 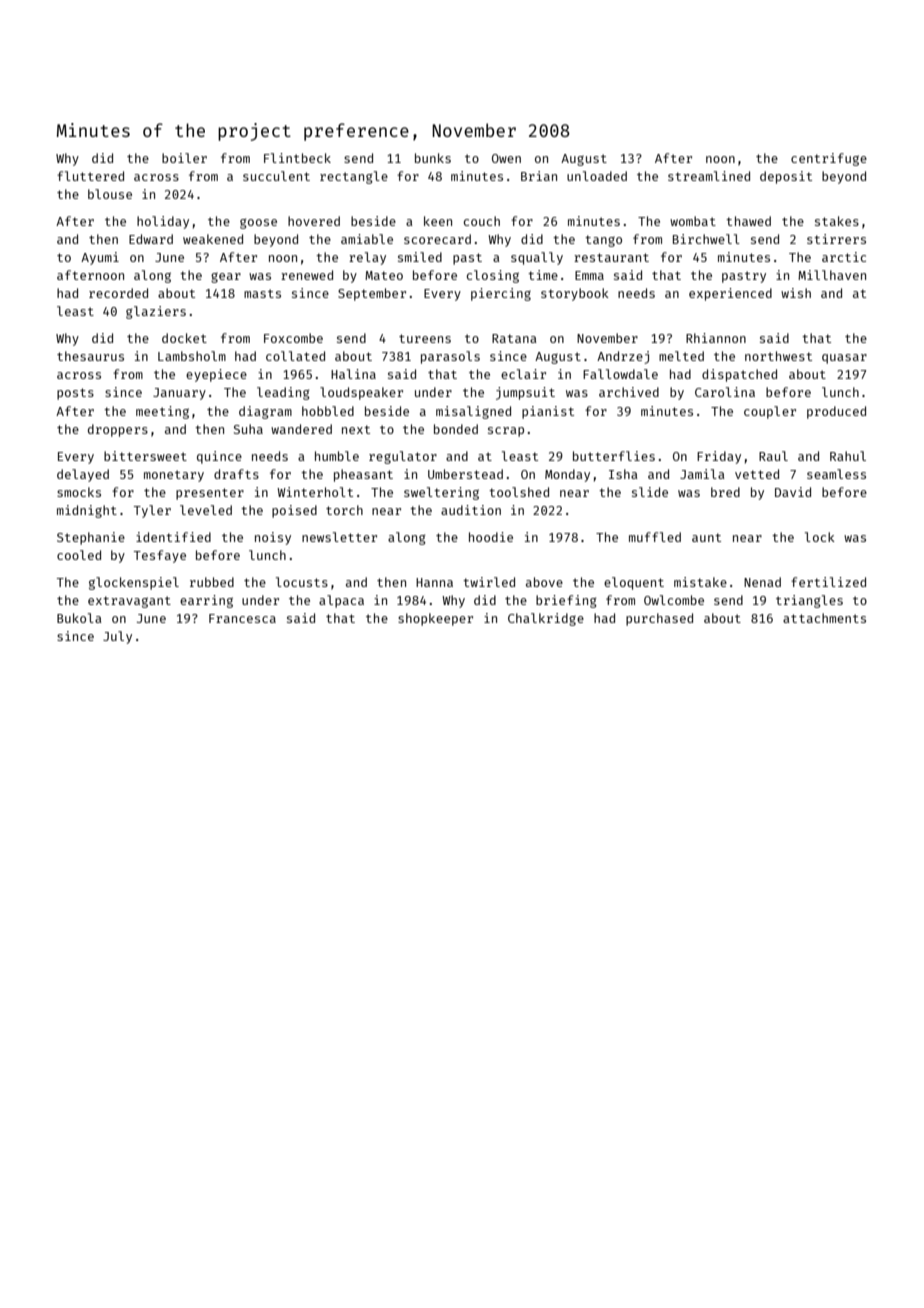 I want to click on July, so click(x=117, y=637).
